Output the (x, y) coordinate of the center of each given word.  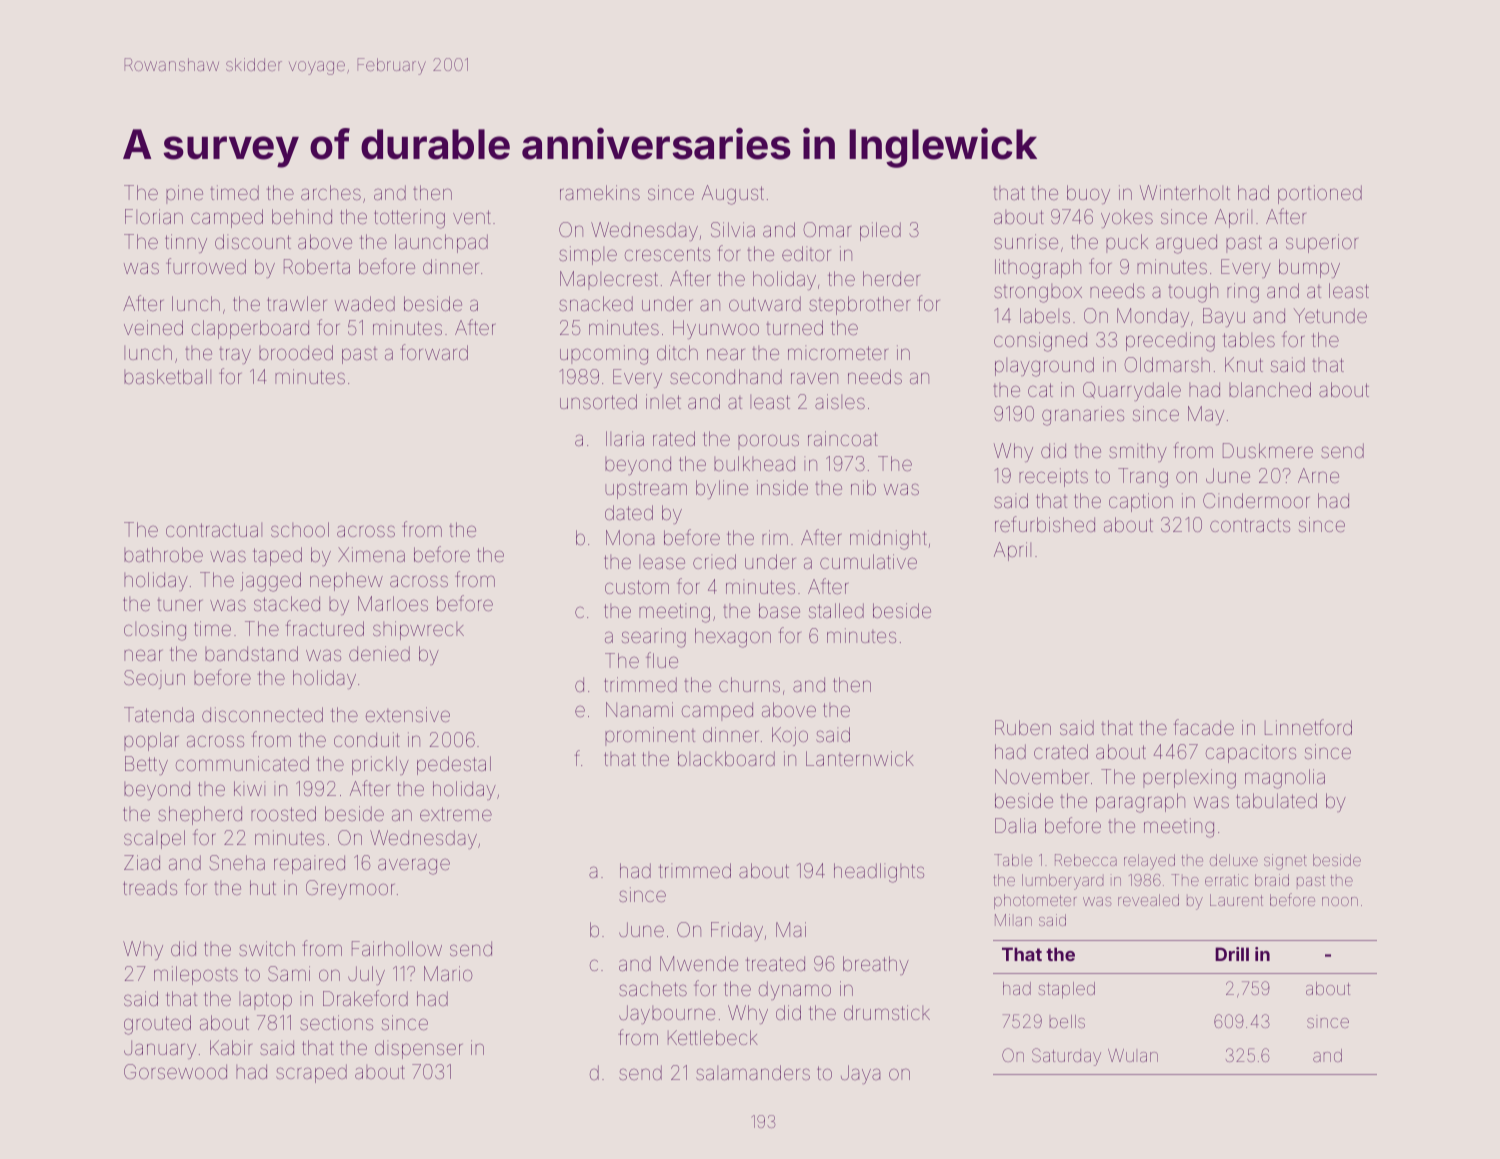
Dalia (1015, 825)
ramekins (600, 192)
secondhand (726, 376)
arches (331, 192)
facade (1204, 727)
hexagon (733, 638)
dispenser (419, 1049)
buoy (1088, 194)
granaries (1083, 416)
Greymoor (350, 889)
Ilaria (625, 438)
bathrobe (163, 554)
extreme (456, 814)
